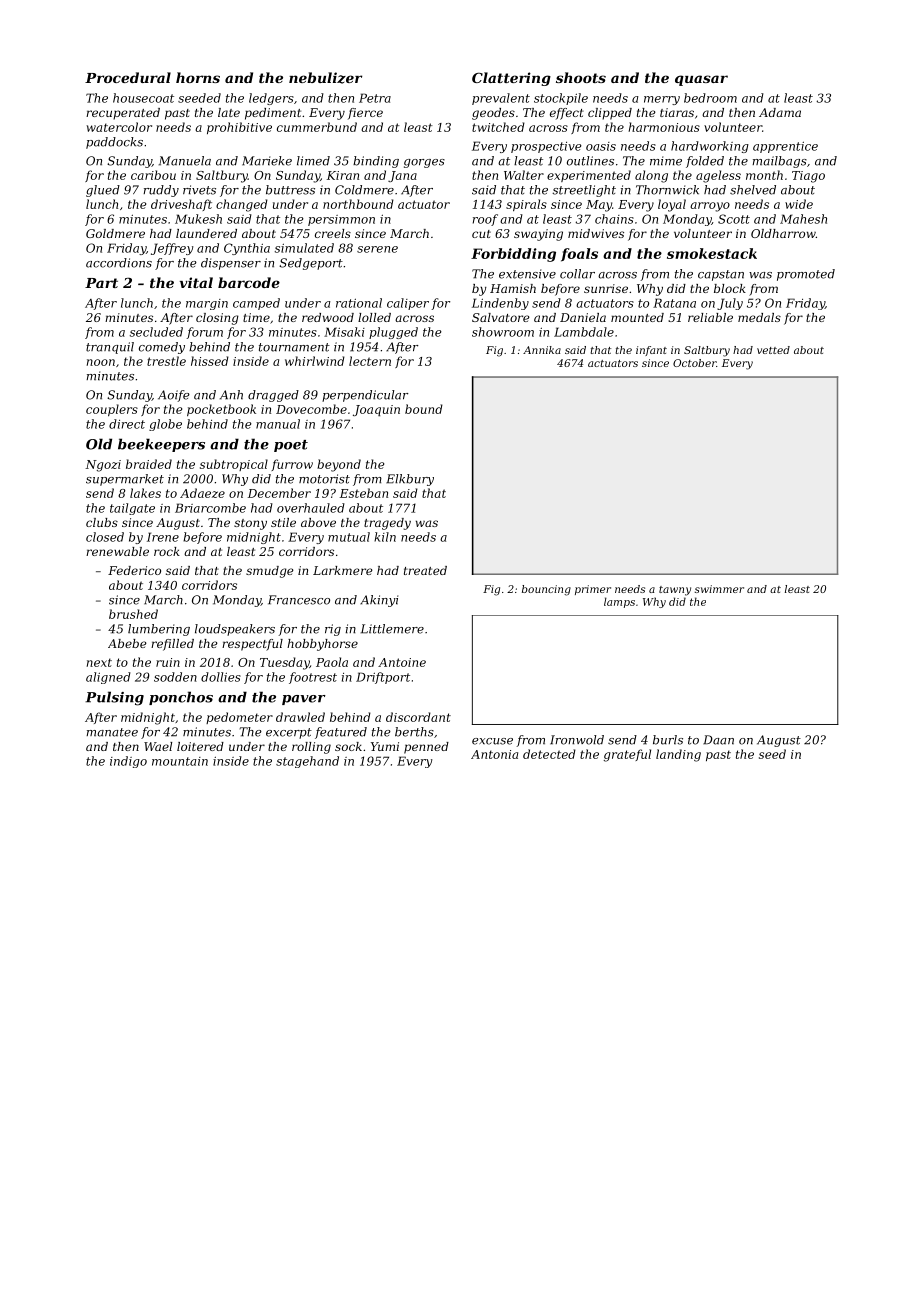 The height and width of the page is (1308, 924). What do you see at coordinates (511, 79) in the page?
I see `Clattering` at bounding box center [511, 79].
